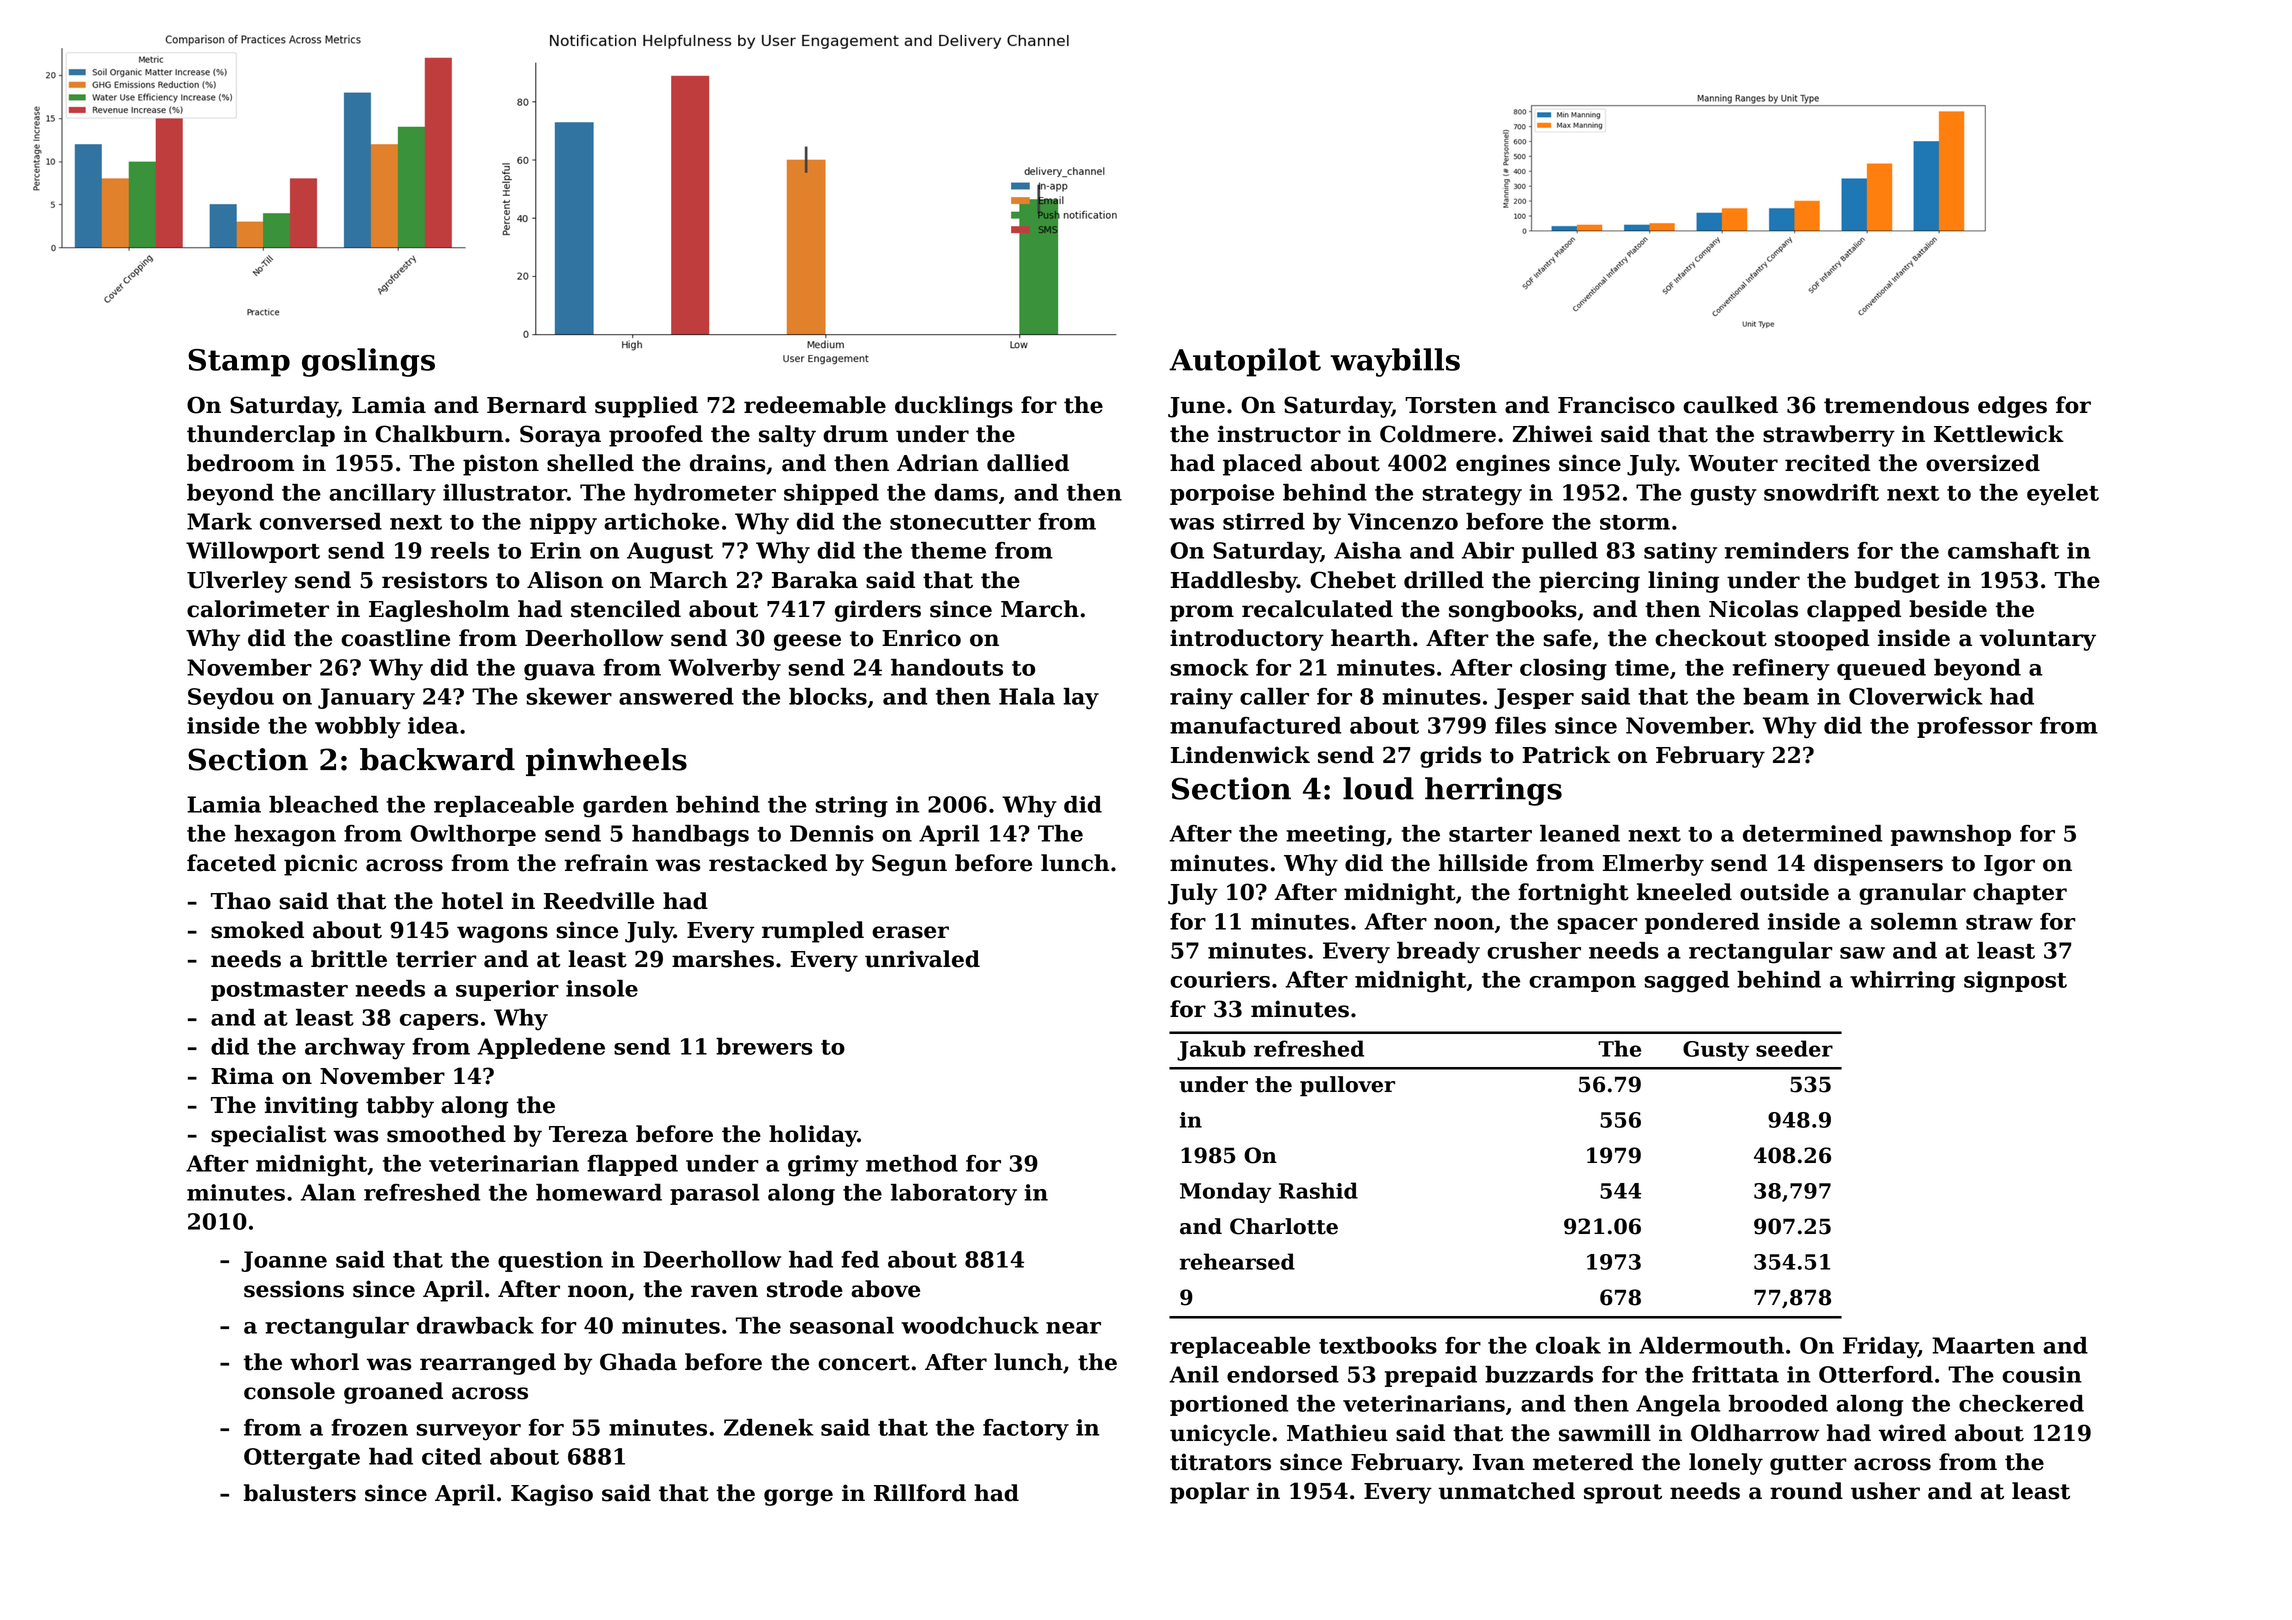 The image size is (2292, 1620). Describe the element at coordinates (358, 728) in the screenshot. I see `wobbly` at that location.
